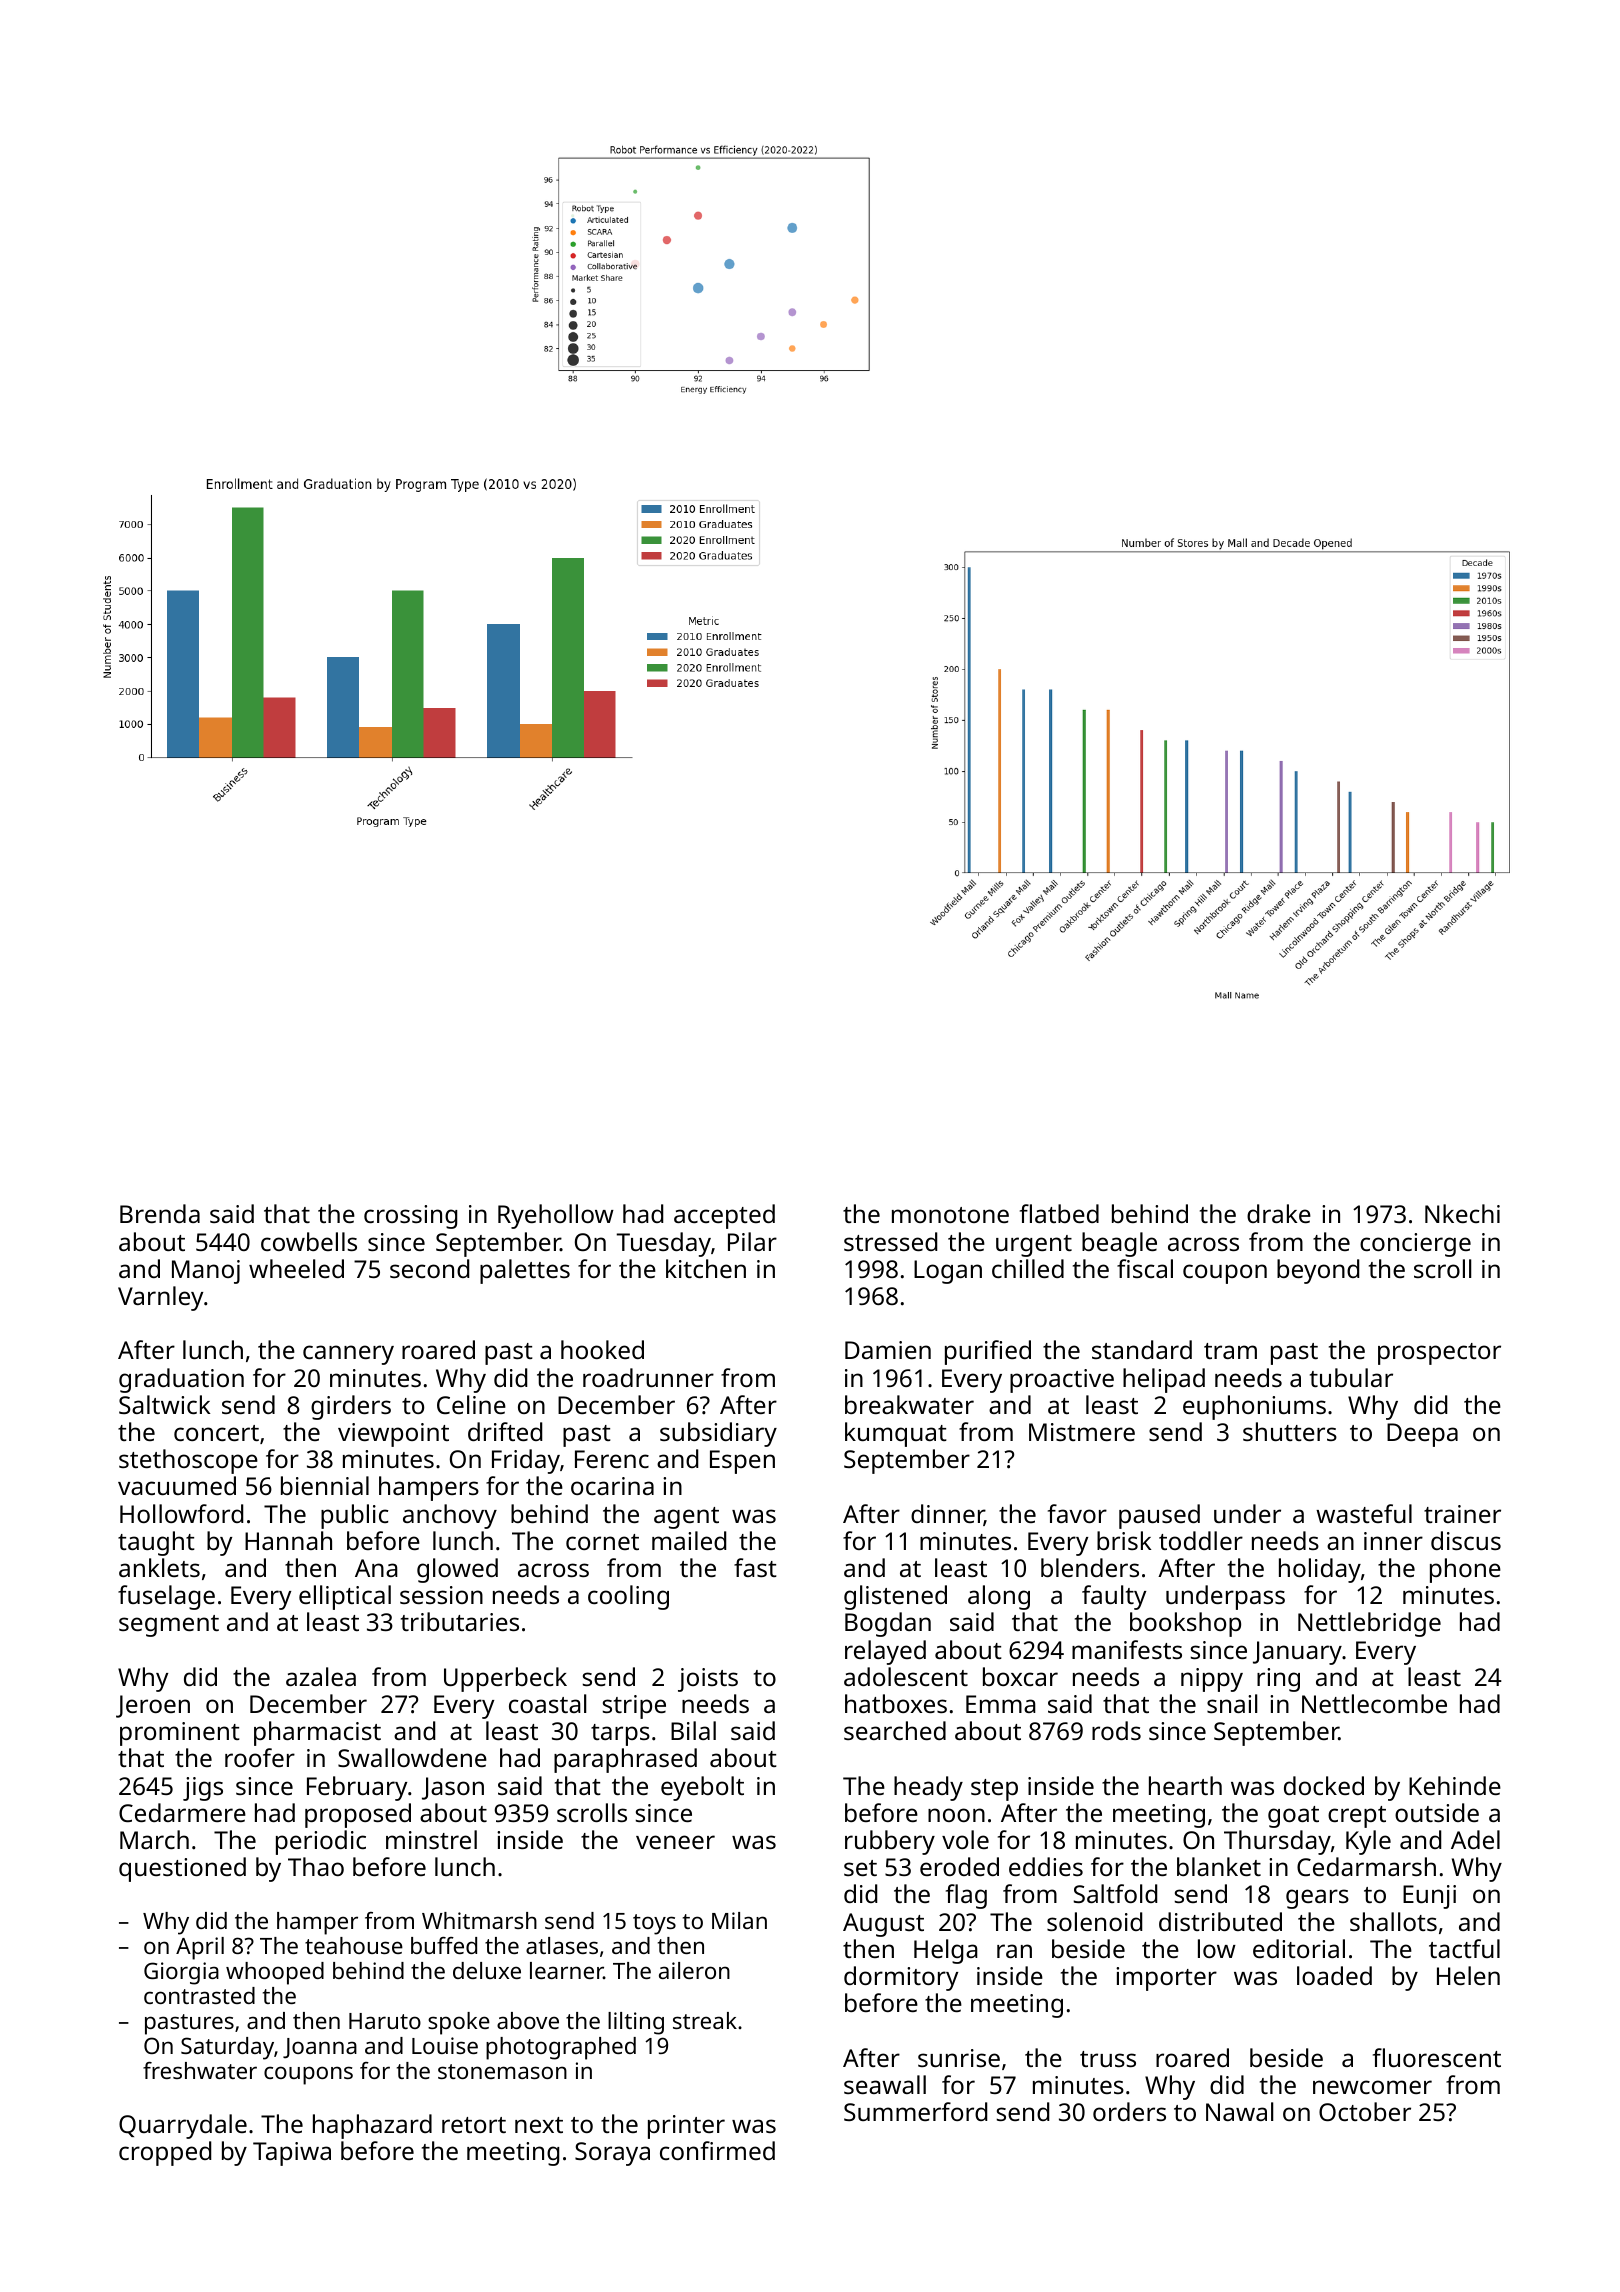 Image resolution: width=1620 pixels, height=2292 pixels. I want to click on truss, so click(1108, 2059).
